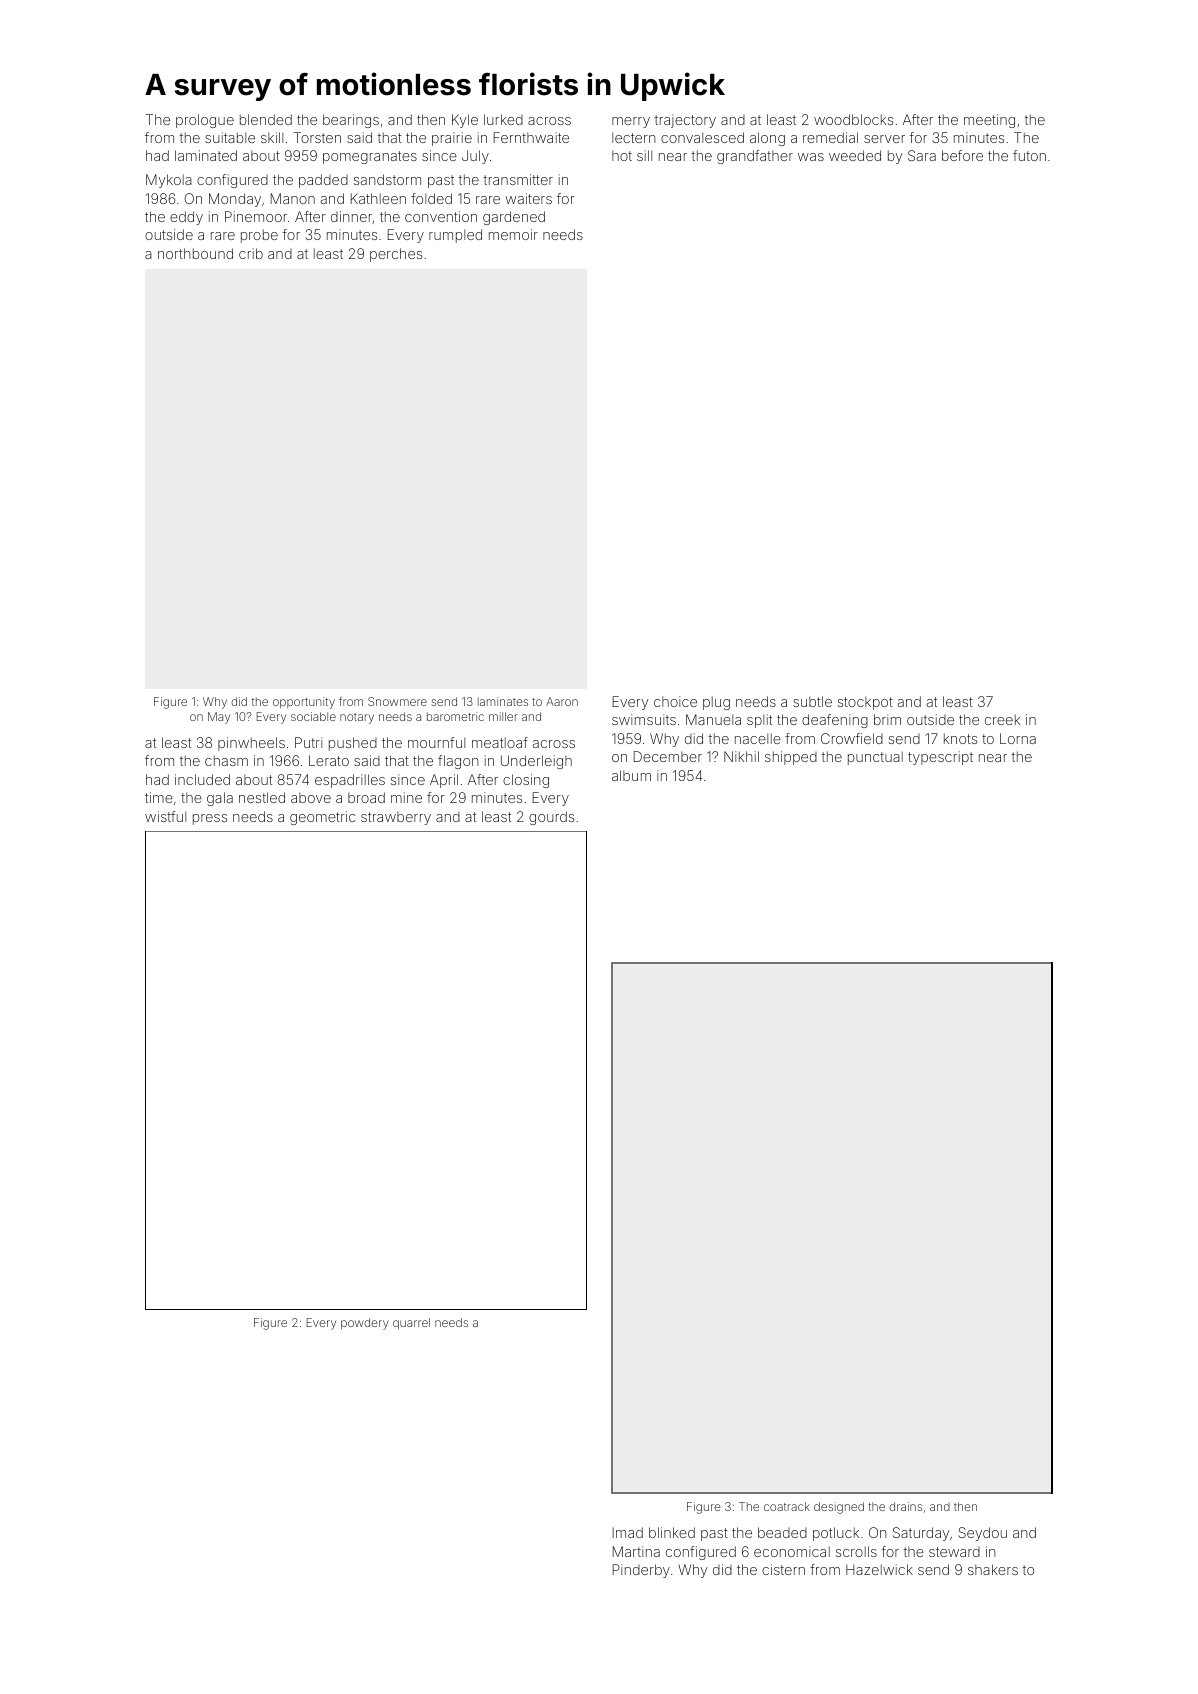  What do you see at coordinates (940, 758) in the screenshot?
I see `typescript` at bounding box center [940, 758].
